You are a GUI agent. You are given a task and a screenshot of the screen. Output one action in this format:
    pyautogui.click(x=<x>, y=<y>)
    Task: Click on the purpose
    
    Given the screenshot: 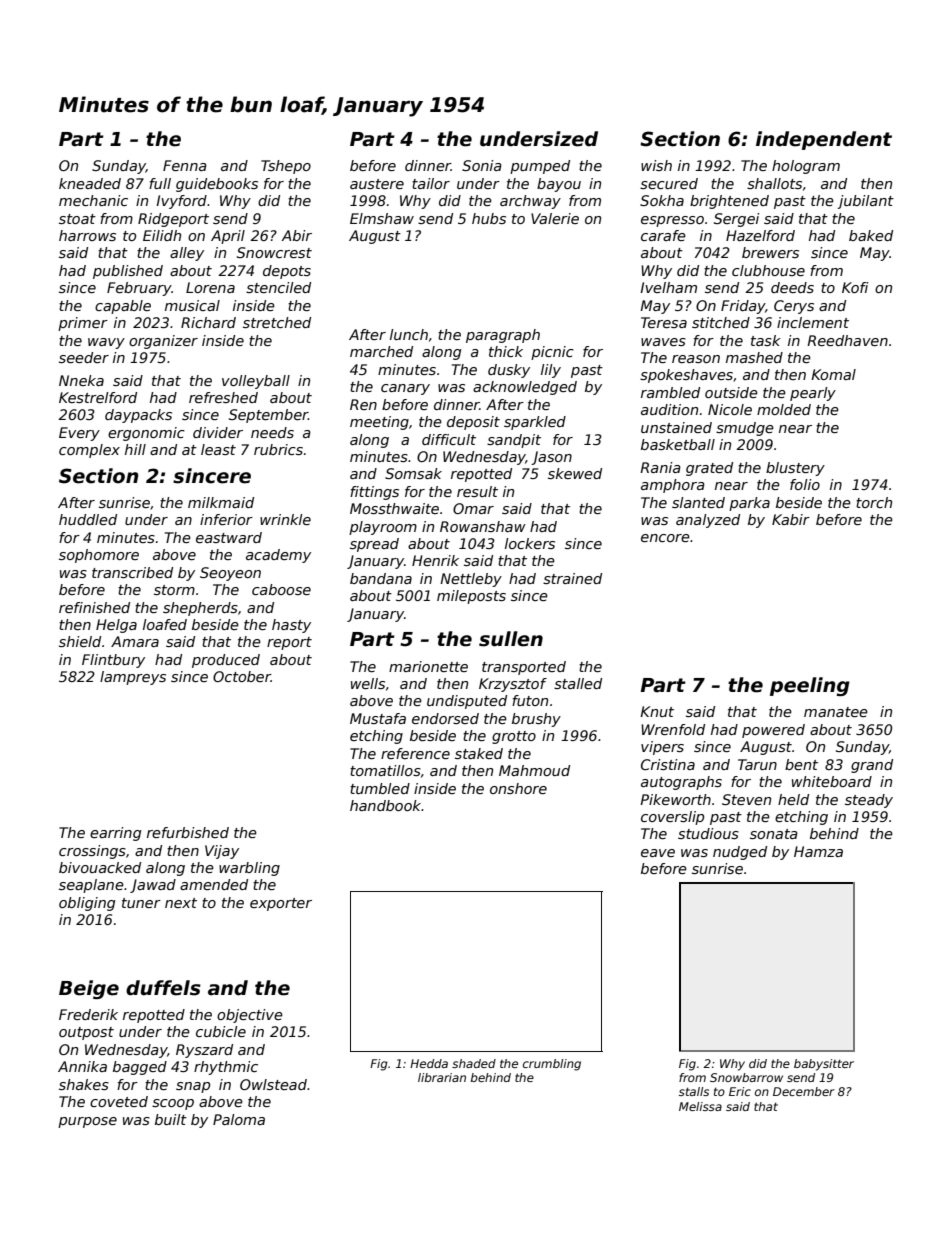 What is the action you would take?
    pyautogui.click(x=87, y=1122)
